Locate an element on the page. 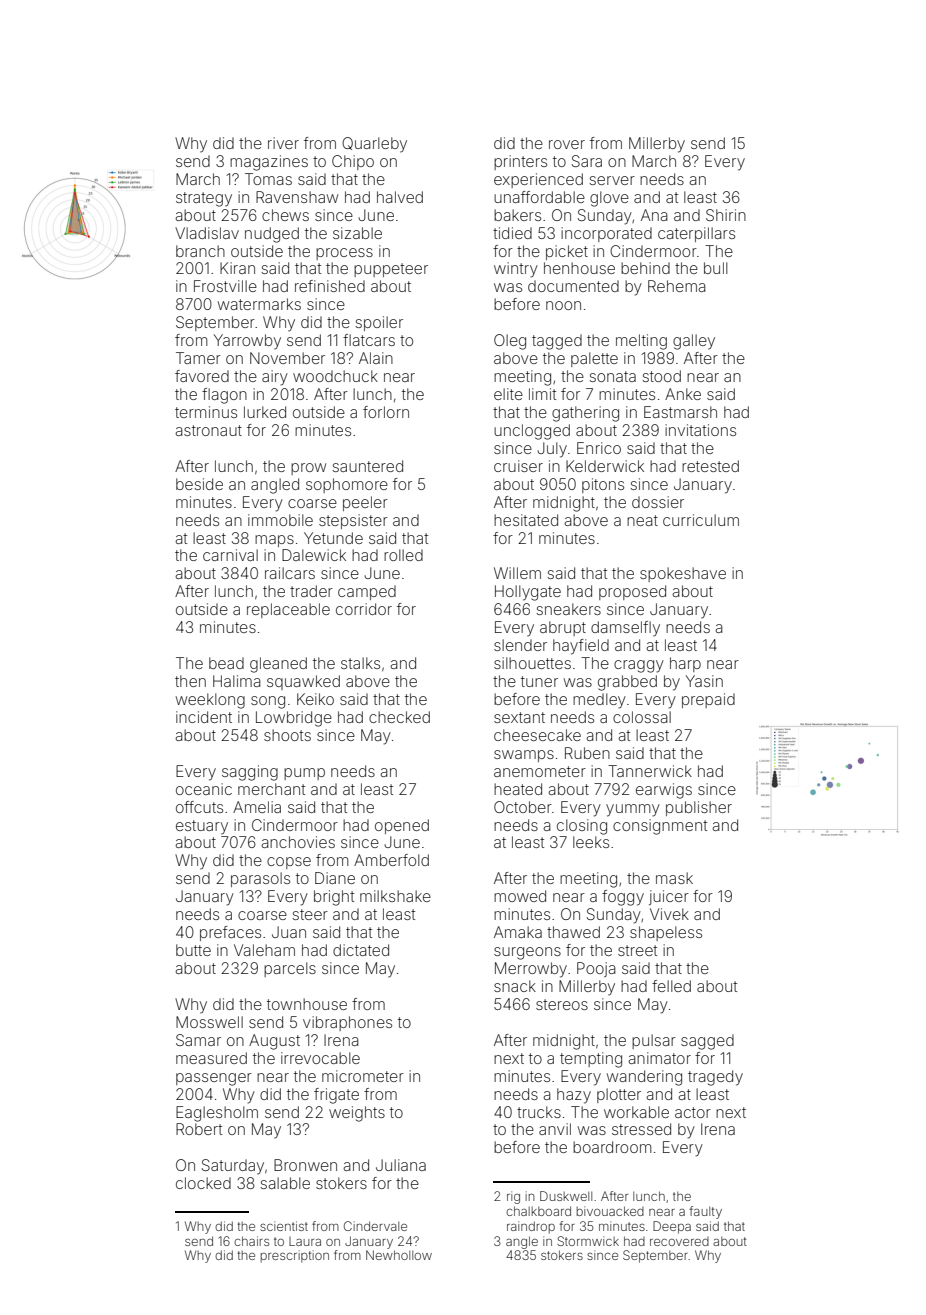 This image has width=926, height=1315. Newhollow is located at coordinates (399, 1255).
